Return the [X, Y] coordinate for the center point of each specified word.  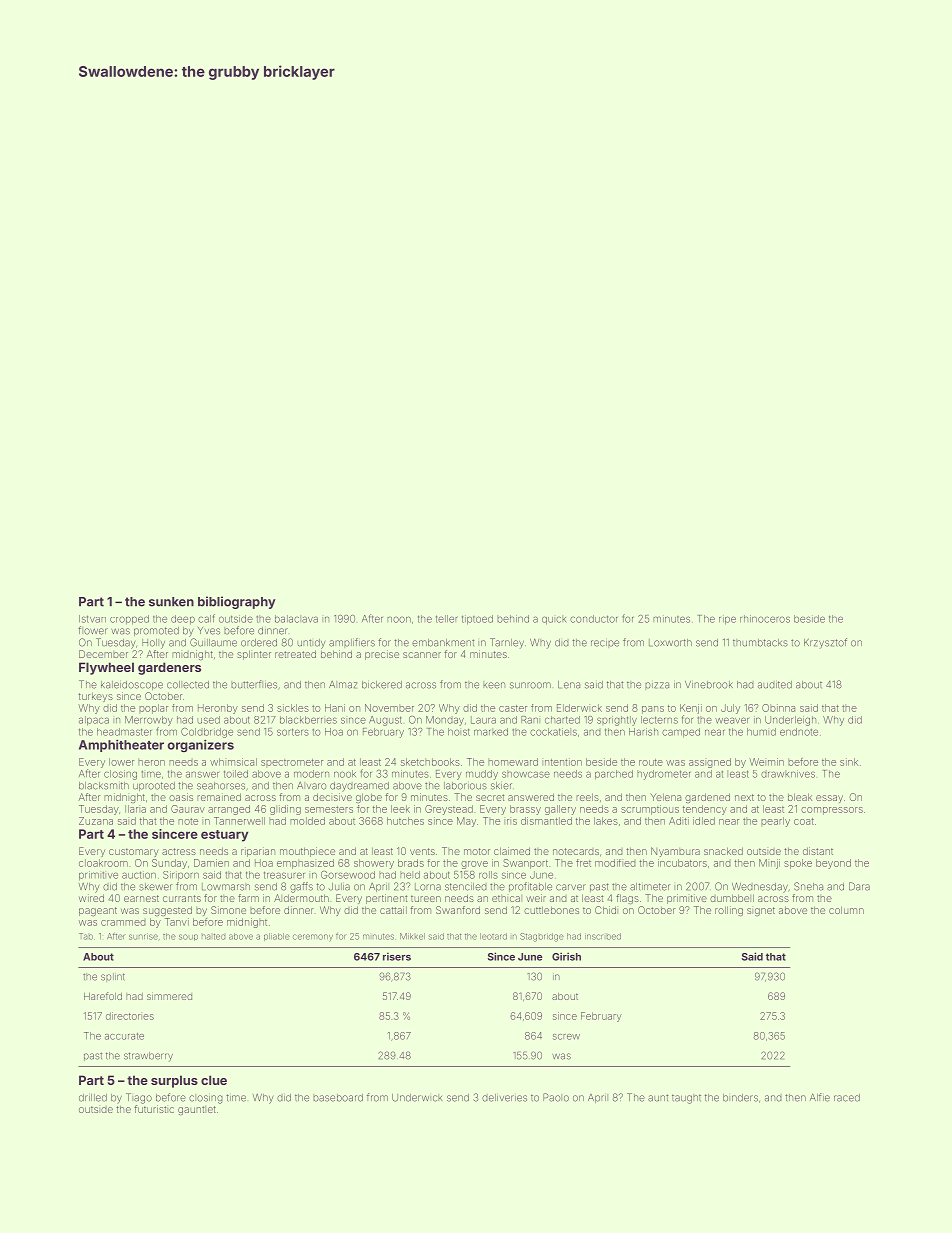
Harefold [103, 996]
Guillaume [213, 642]
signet [761, 911]
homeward [513, 762]
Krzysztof [825, 643]
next [744, 797]
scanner [422, 655]
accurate [124, 1036]
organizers [201, 745]
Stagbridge [542, 937]
